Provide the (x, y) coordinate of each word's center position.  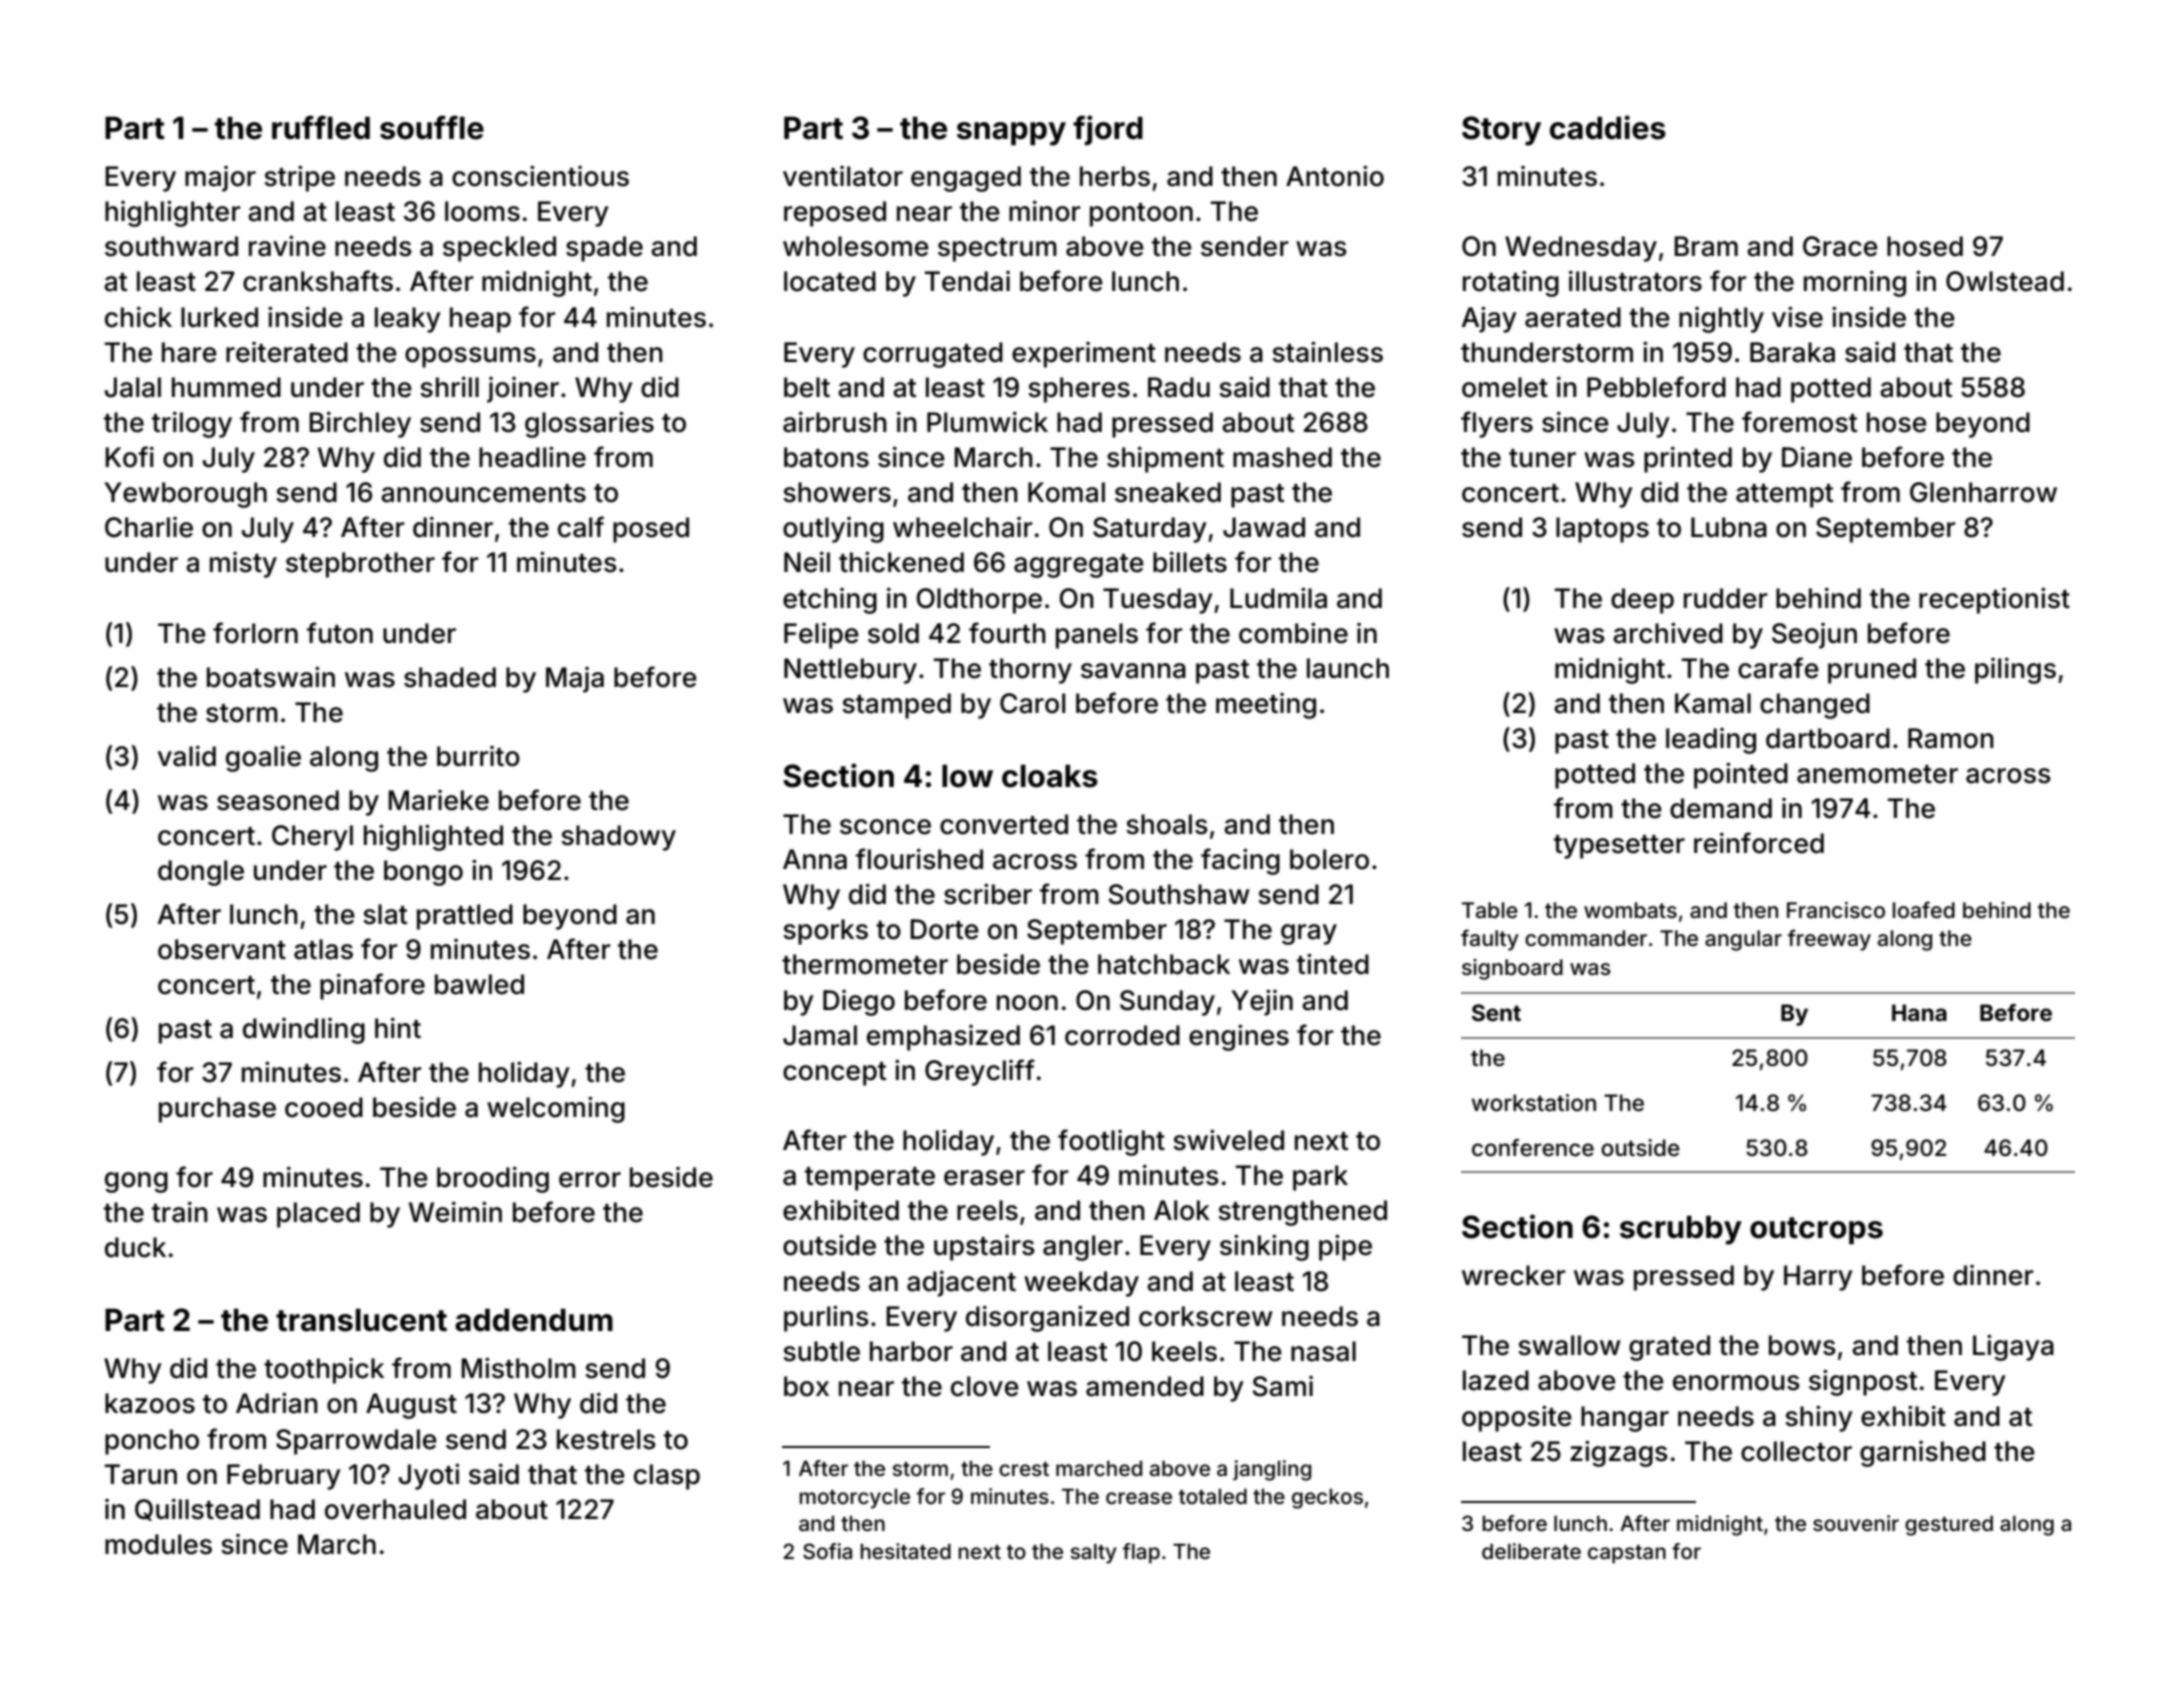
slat (385, 914)
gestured (1949, 1526)
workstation (1534, 1103)
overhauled (395, 1509)
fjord (1108, 130)
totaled (1213, 1496)
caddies (1608, 127)
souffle (432, 127)
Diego (859, 1003)
